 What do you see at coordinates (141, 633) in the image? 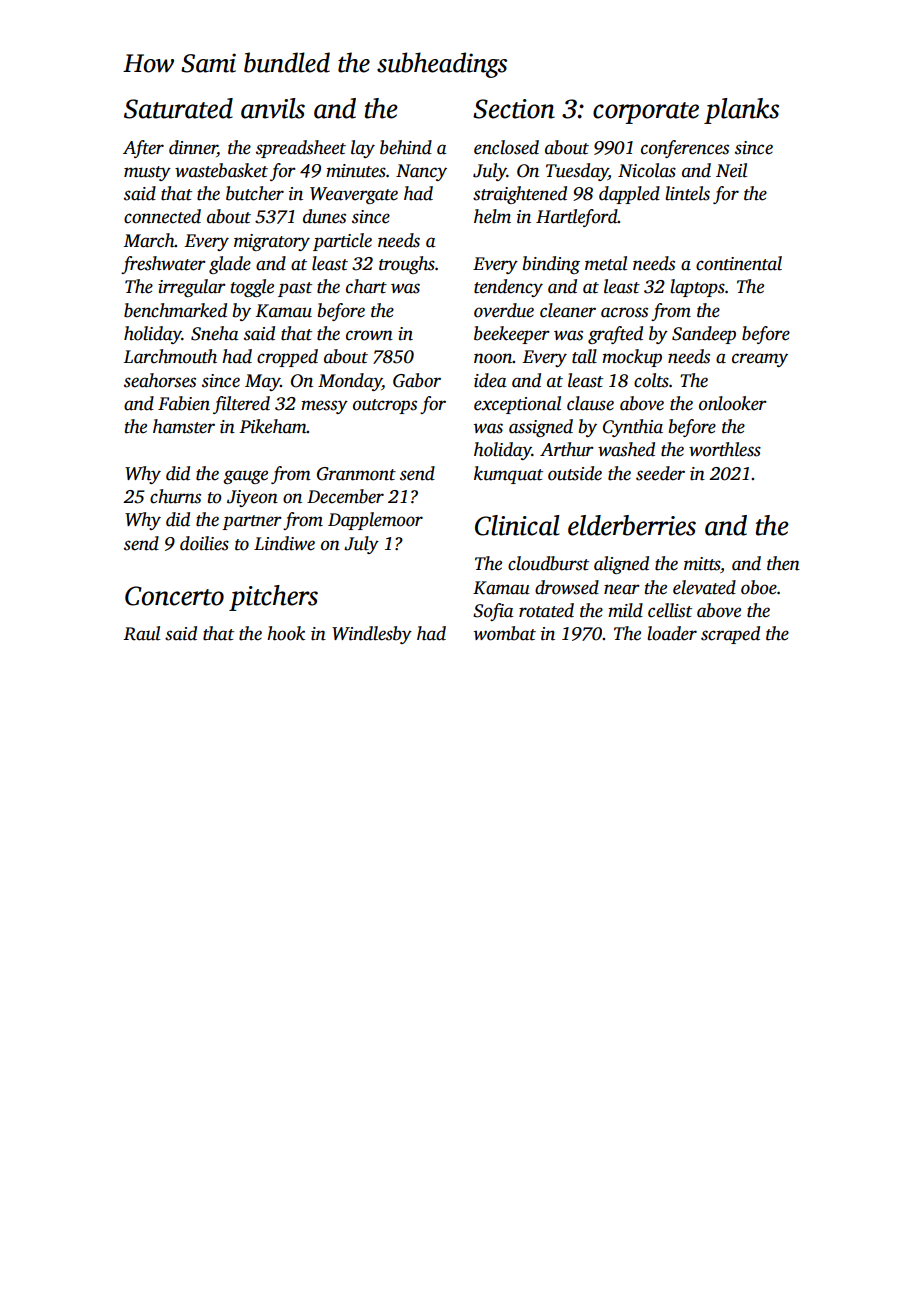
I see `Raul` at bounding box center [141, 633].
